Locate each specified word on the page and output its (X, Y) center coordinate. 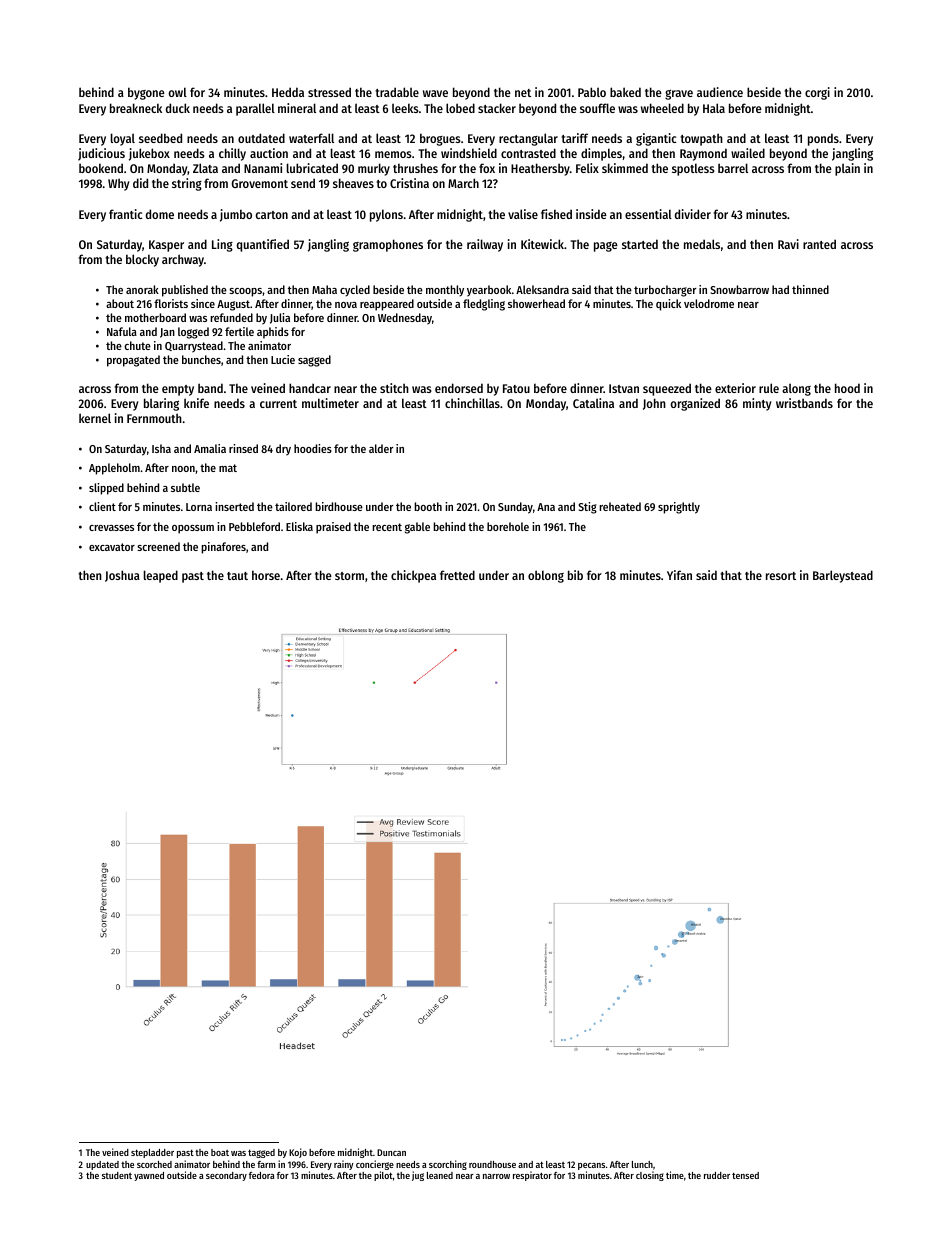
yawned (149, 1176)
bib (575, 575)
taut (237, 576)
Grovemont (260, 183)
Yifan (679, 575)
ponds (823, 139)
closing (650, 1176)
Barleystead (843, 576)
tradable (397, 92)
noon (183, 469)
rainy (344, 1165)
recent (387, 527)
